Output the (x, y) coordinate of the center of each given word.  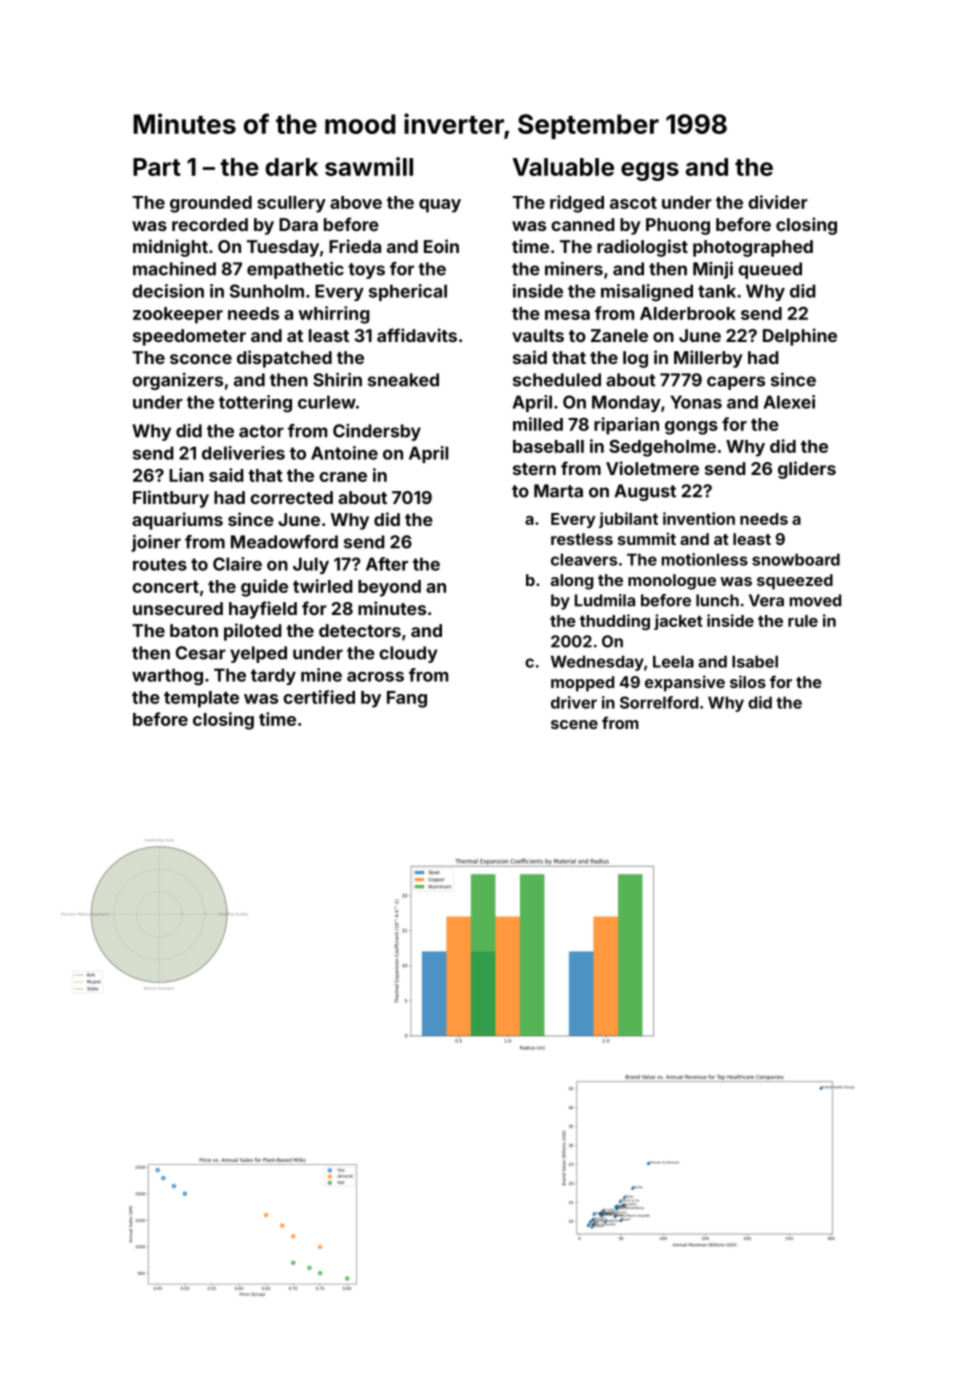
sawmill (369, 166)
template (201, 699)
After (387, 564)
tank (717, 291)
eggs (650, 171)
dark (291, 167)
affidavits (417, 335)
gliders (807, 470)
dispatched (284, 359)
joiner (156, 543)
